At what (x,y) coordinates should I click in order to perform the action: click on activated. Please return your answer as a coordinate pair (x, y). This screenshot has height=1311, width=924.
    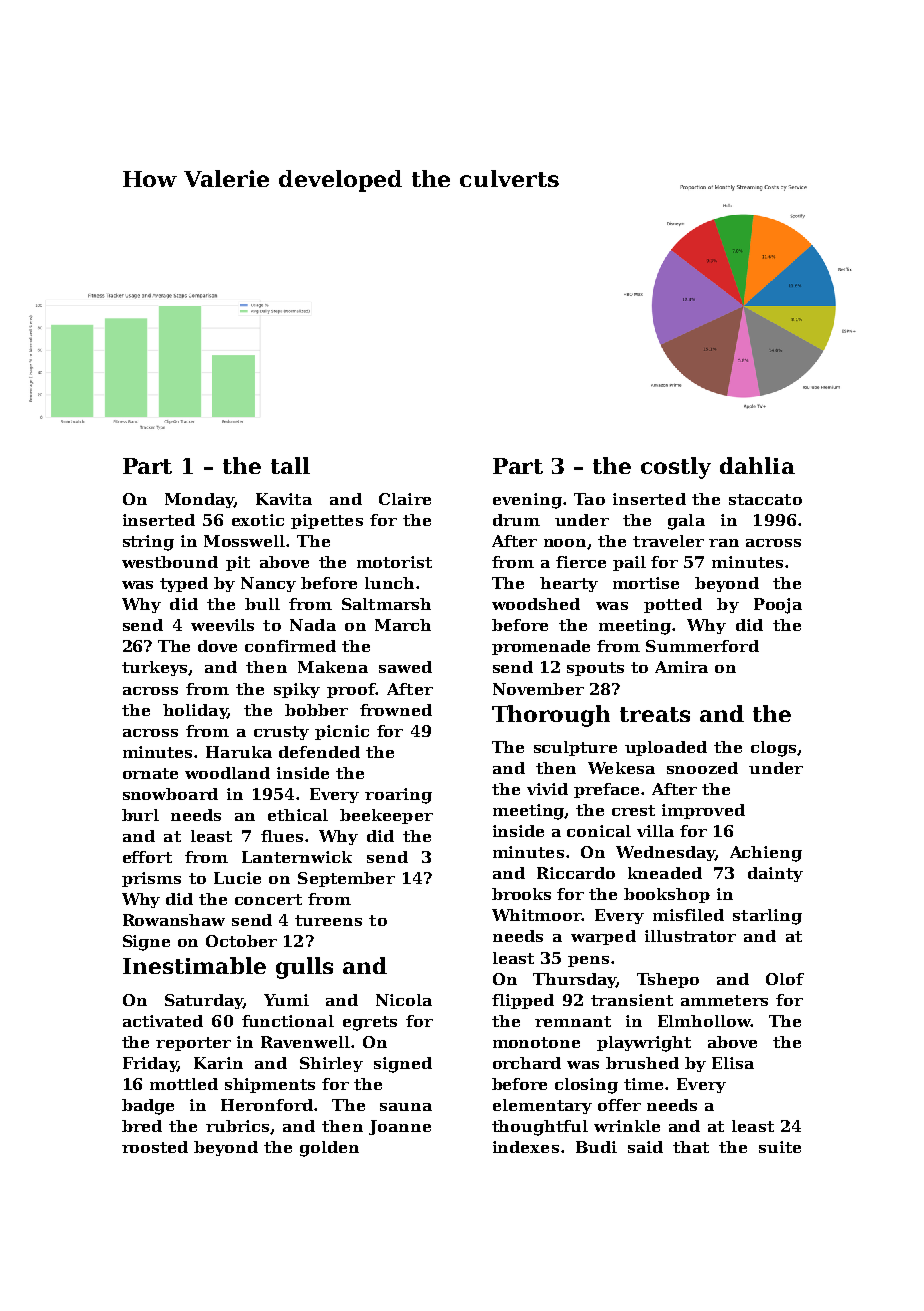
    Looking at the image, I should click on (163, 1021).
